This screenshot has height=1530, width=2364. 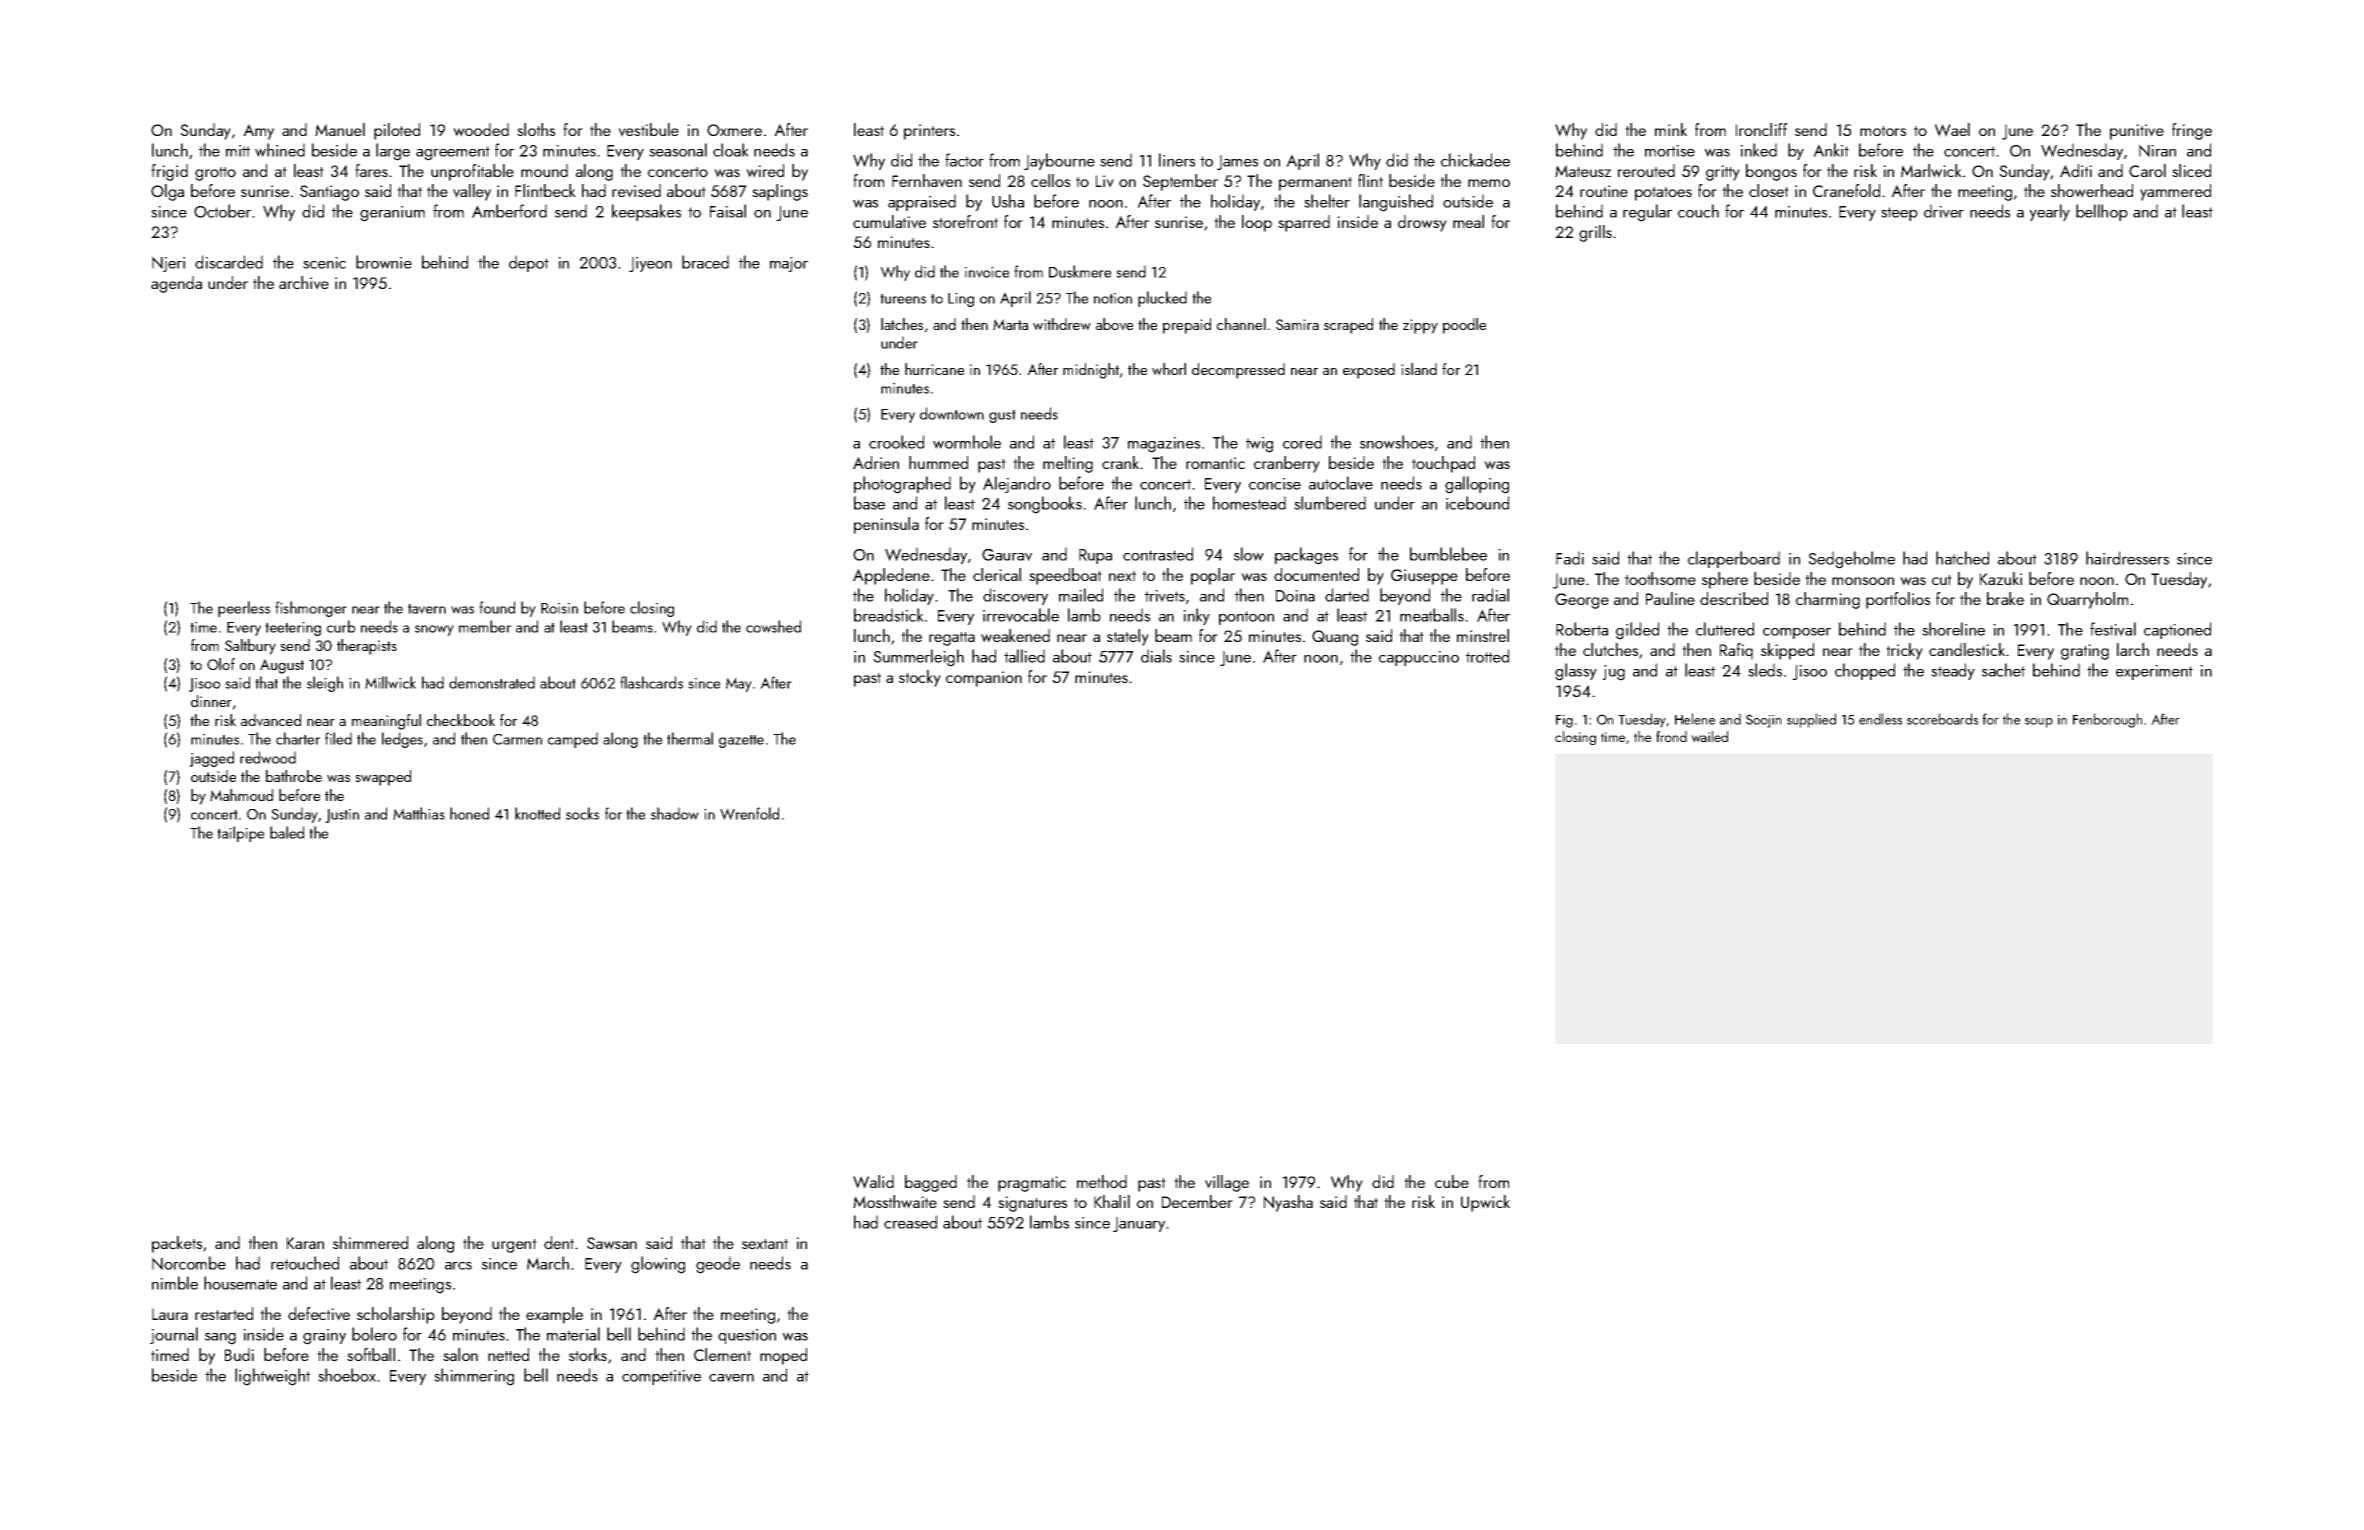 What do you see at coordinates (2175, 192) in the screenshot?
I see `yammered` at bounding box center [2175, 192].
